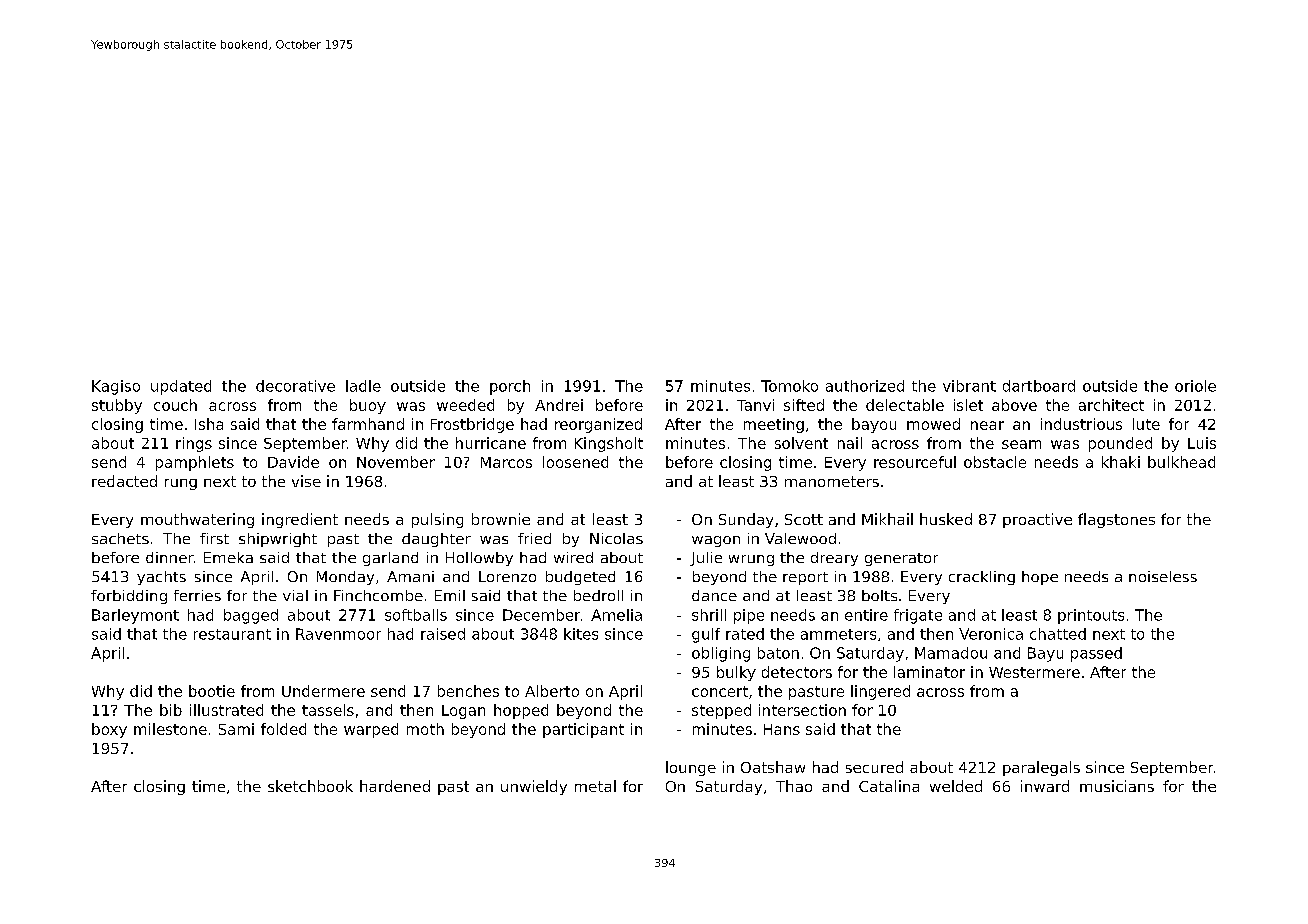 The height and width of the document is (924, 1308). I want to click on hardened, so click(395, 786).
